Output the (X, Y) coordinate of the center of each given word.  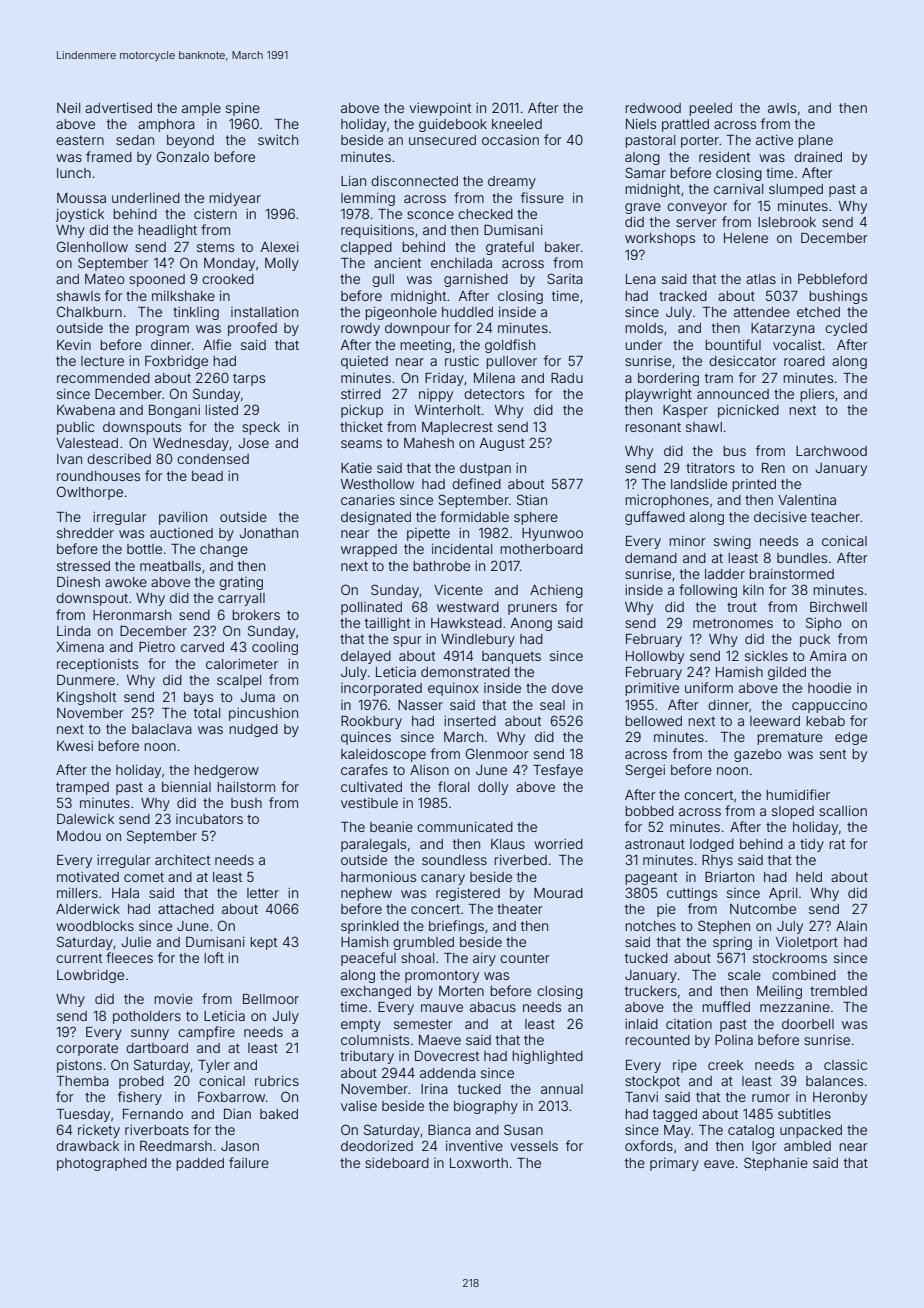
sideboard (397, 1163)
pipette (428, 534)
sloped (793, 812)
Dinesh (78, 582)
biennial (186, 787)
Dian (237, 1114)
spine (243, 109)
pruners (532, 609)
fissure (542, 197)
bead (207, 476)
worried (558, 844)
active (774, 140)
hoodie (829, 688)
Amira (828, 656)
